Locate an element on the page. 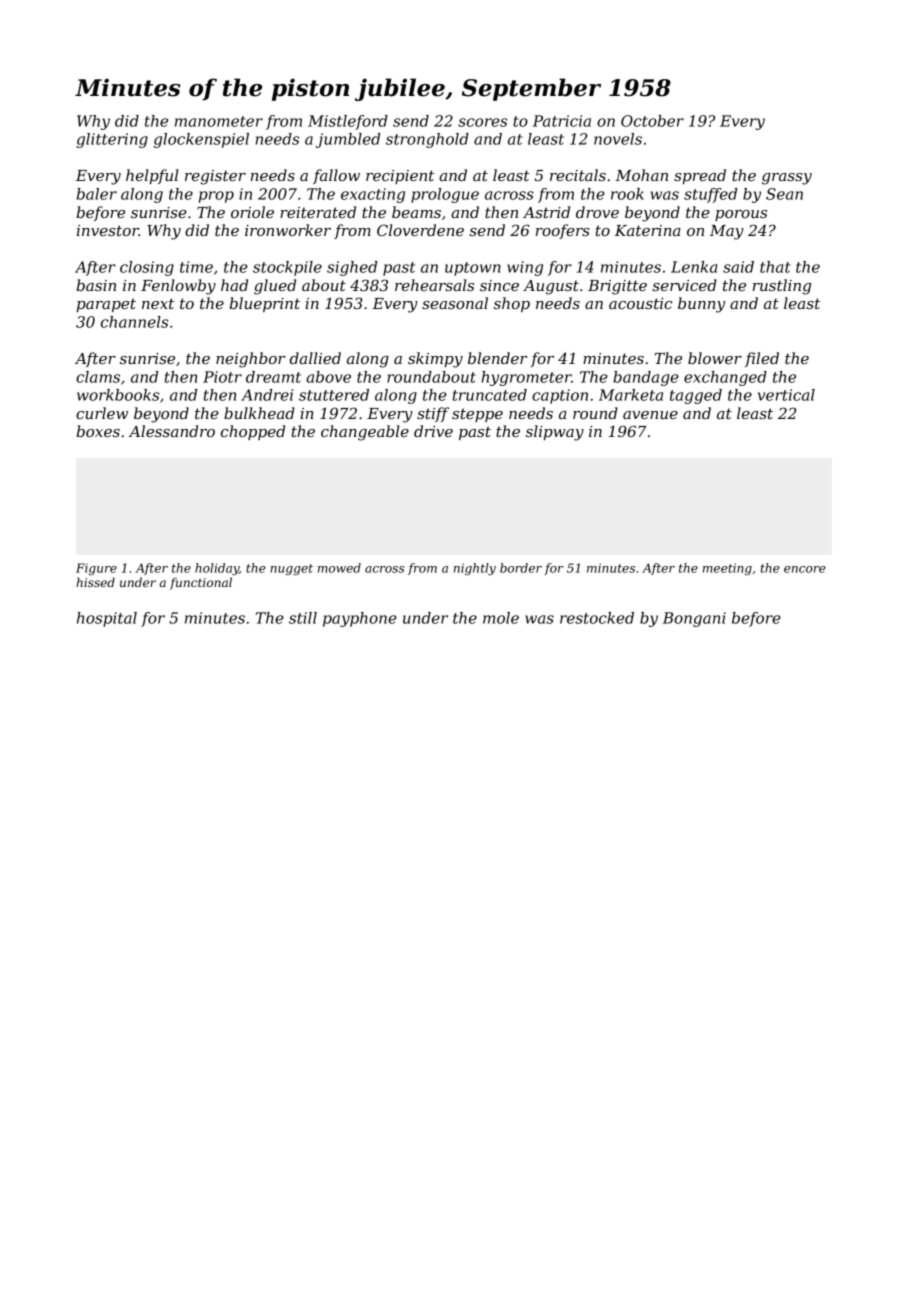  rustling is located at coordinates (782, 287).
